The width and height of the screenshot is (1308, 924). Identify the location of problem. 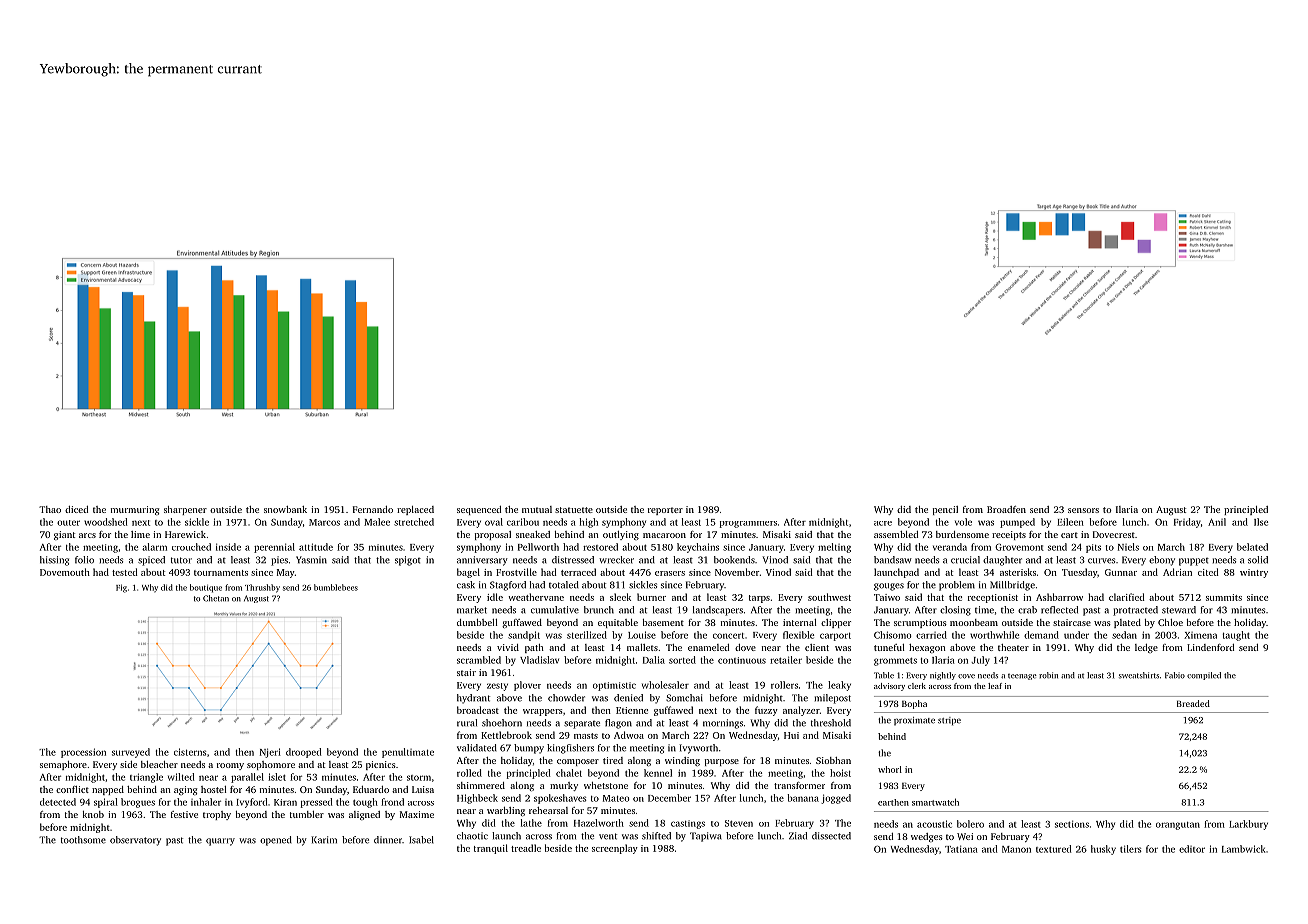
(957, 586).
